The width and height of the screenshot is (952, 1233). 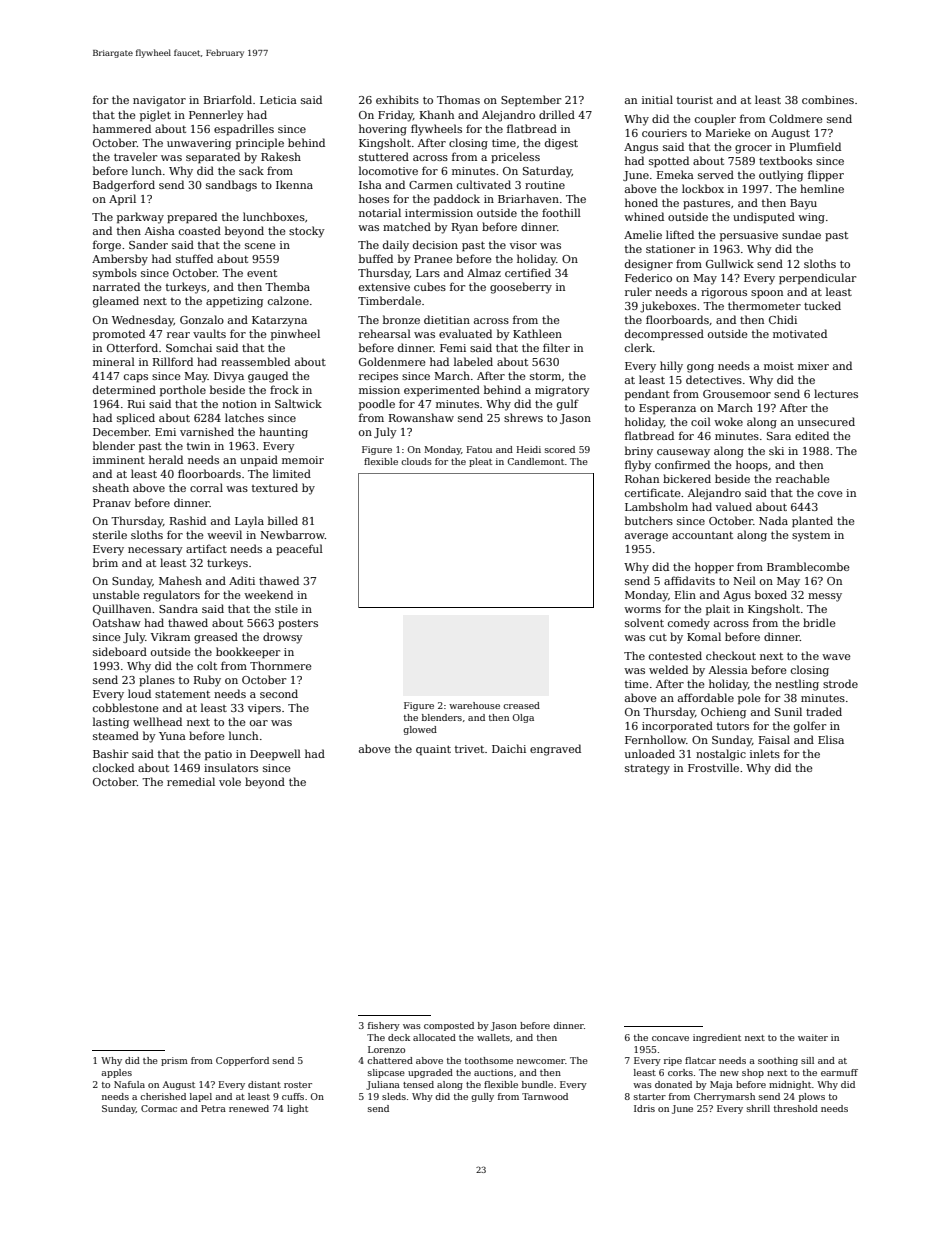 What do you see at coordinates (556, 347) in the screenshot?
I see `filter` at bounding box center [556, 347].
